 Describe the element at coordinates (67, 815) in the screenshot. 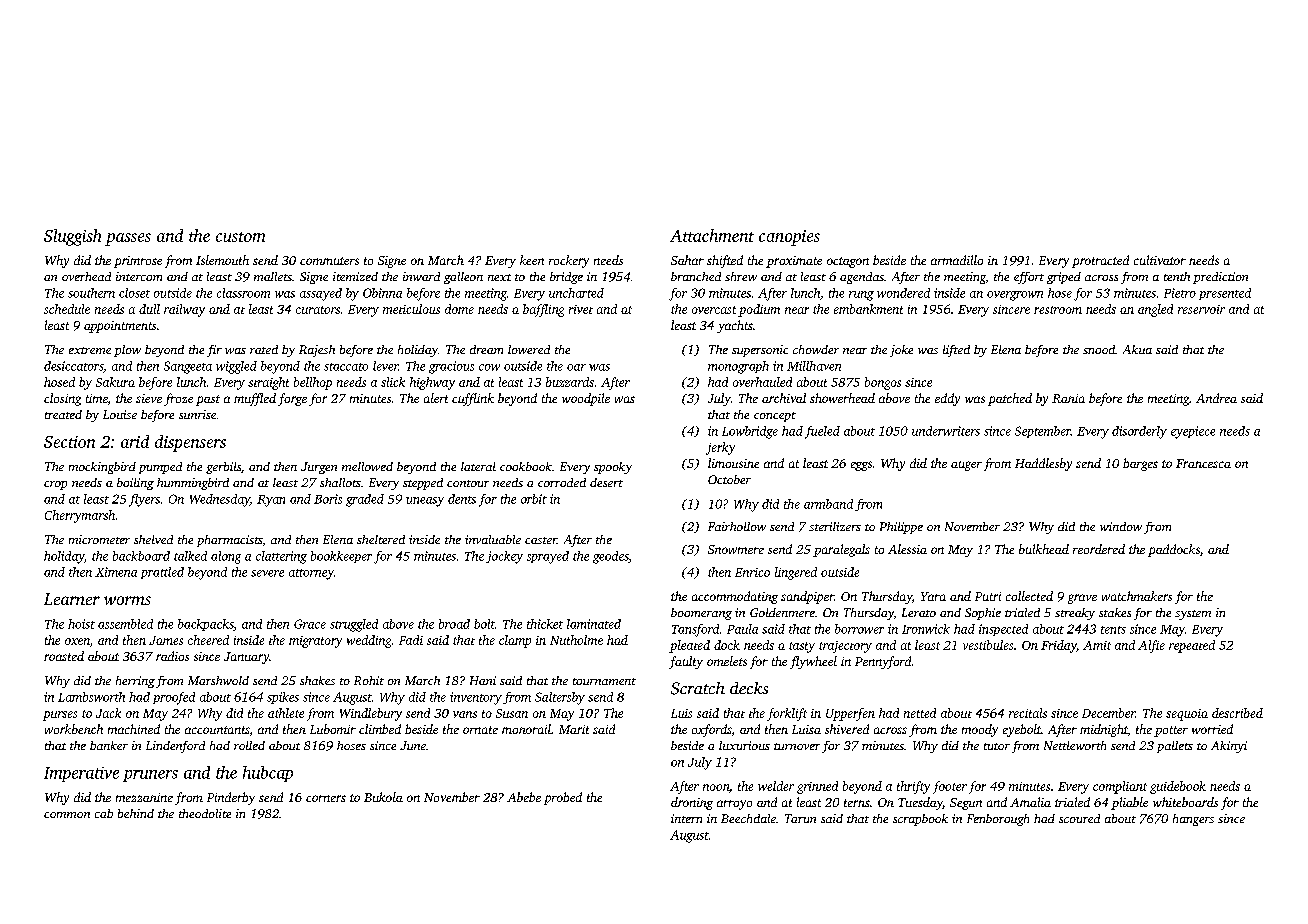

I see `common` at that location.
